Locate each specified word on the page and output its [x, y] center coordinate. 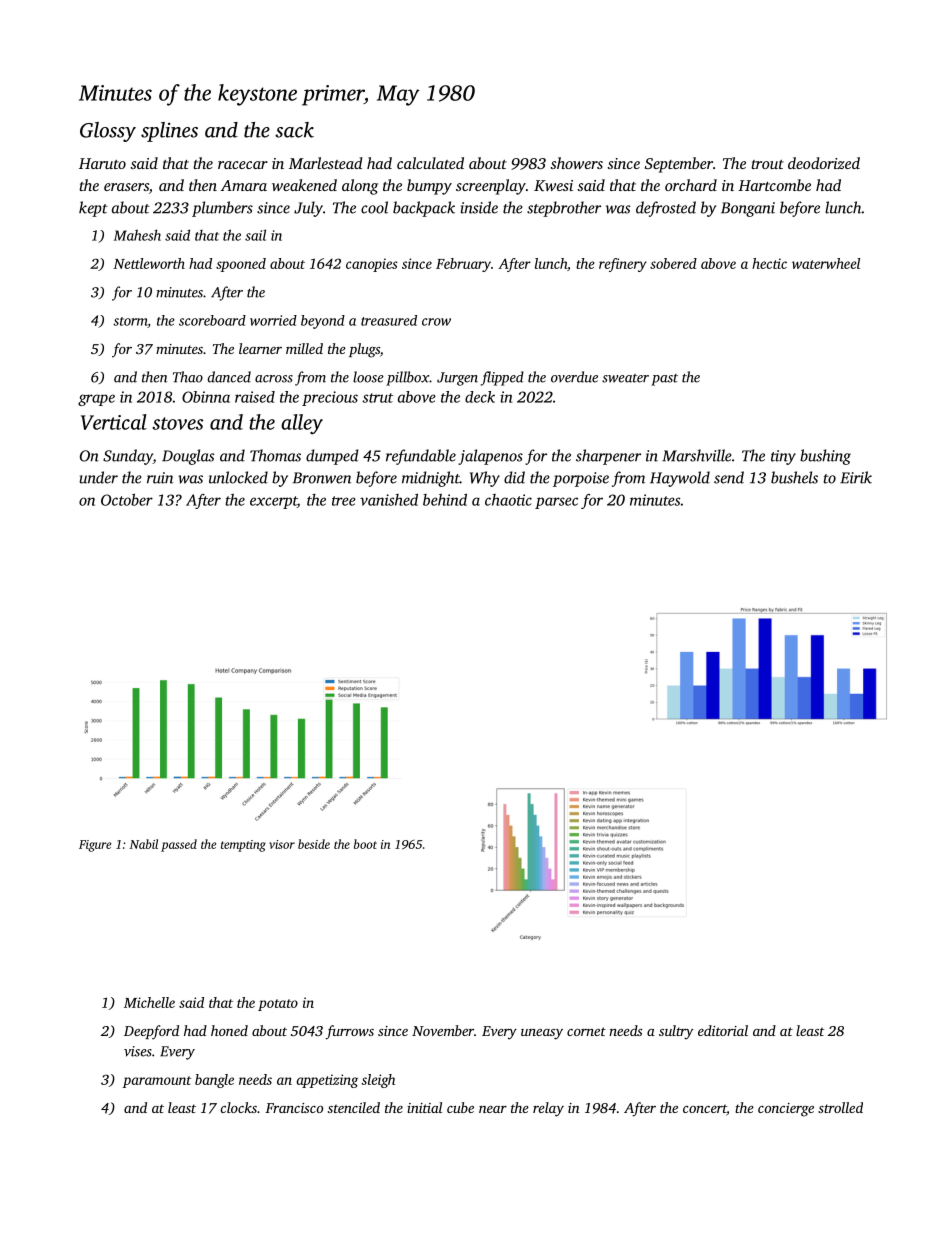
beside [314, 844]
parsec [556, 503]
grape [96, 400]
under [98, 477]
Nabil [144, 844]
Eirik [856, 477]
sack [294, 130]
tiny [783, 457]
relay [548, 1109]
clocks [238, 1107]
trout [767, 164]
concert [705, 1110]
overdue [574, 377]
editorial [723, 1030]
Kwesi [553, 185]
